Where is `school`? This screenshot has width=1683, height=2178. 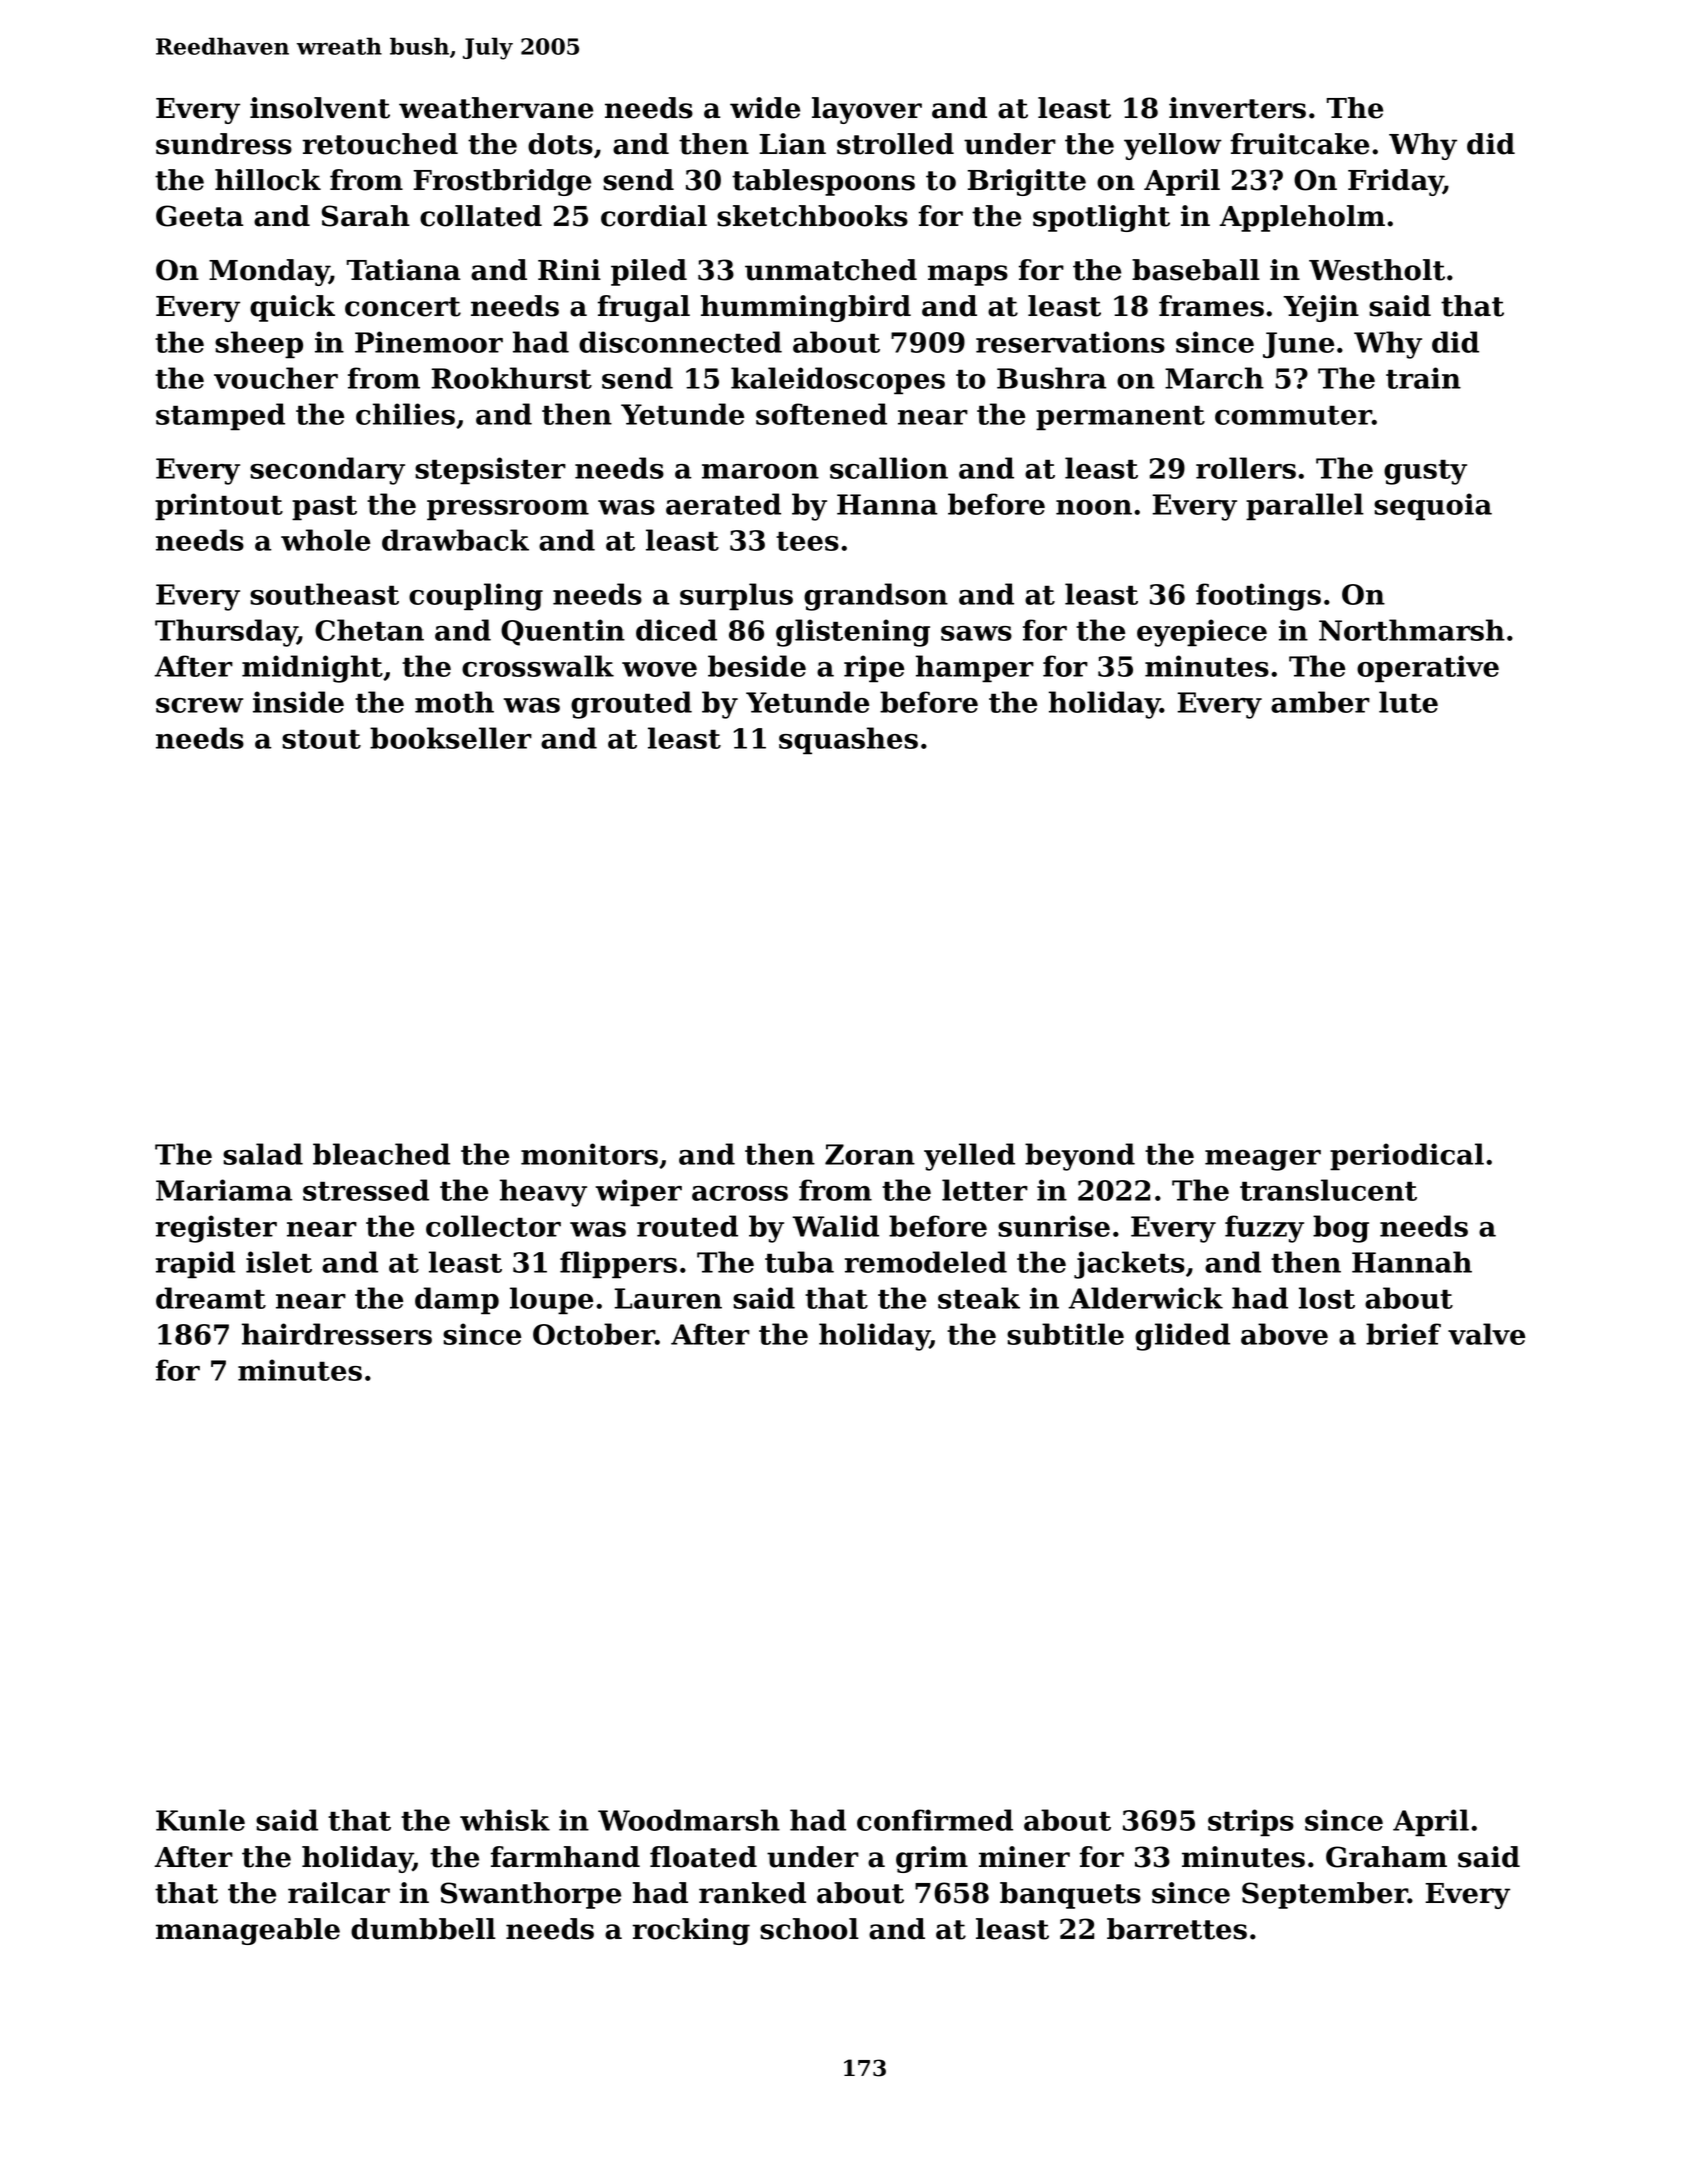 school is located at coordinates (809, 1929).
